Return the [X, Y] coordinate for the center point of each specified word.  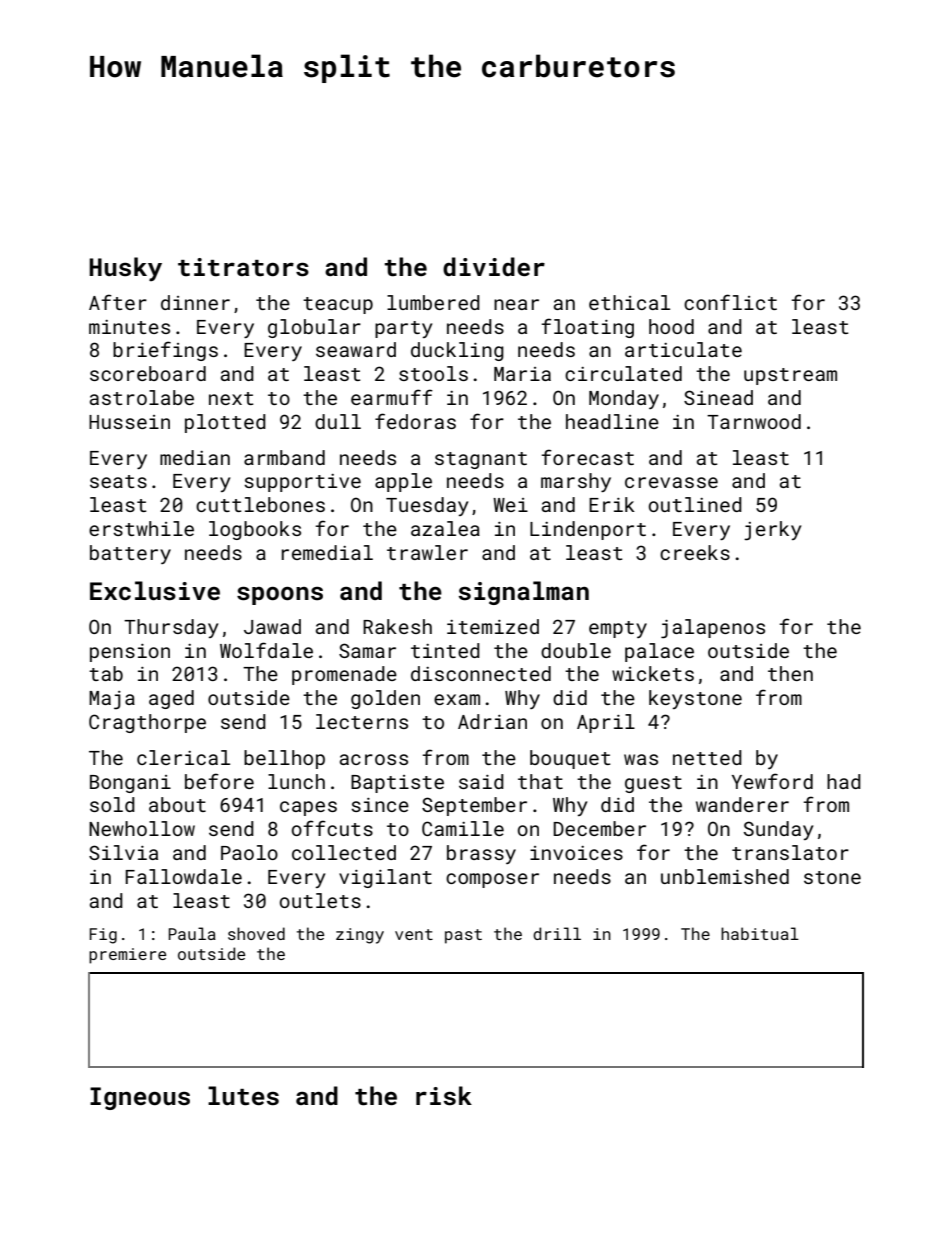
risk [444, 1096]
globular [314, 328]
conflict [730, 302]
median [195, 457]
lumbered [433, 302]
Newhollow [142, 828]
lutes [243, 1096]
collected [344, 852]
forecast [587, 457]
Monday [624, 399]
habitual [760, 933]
